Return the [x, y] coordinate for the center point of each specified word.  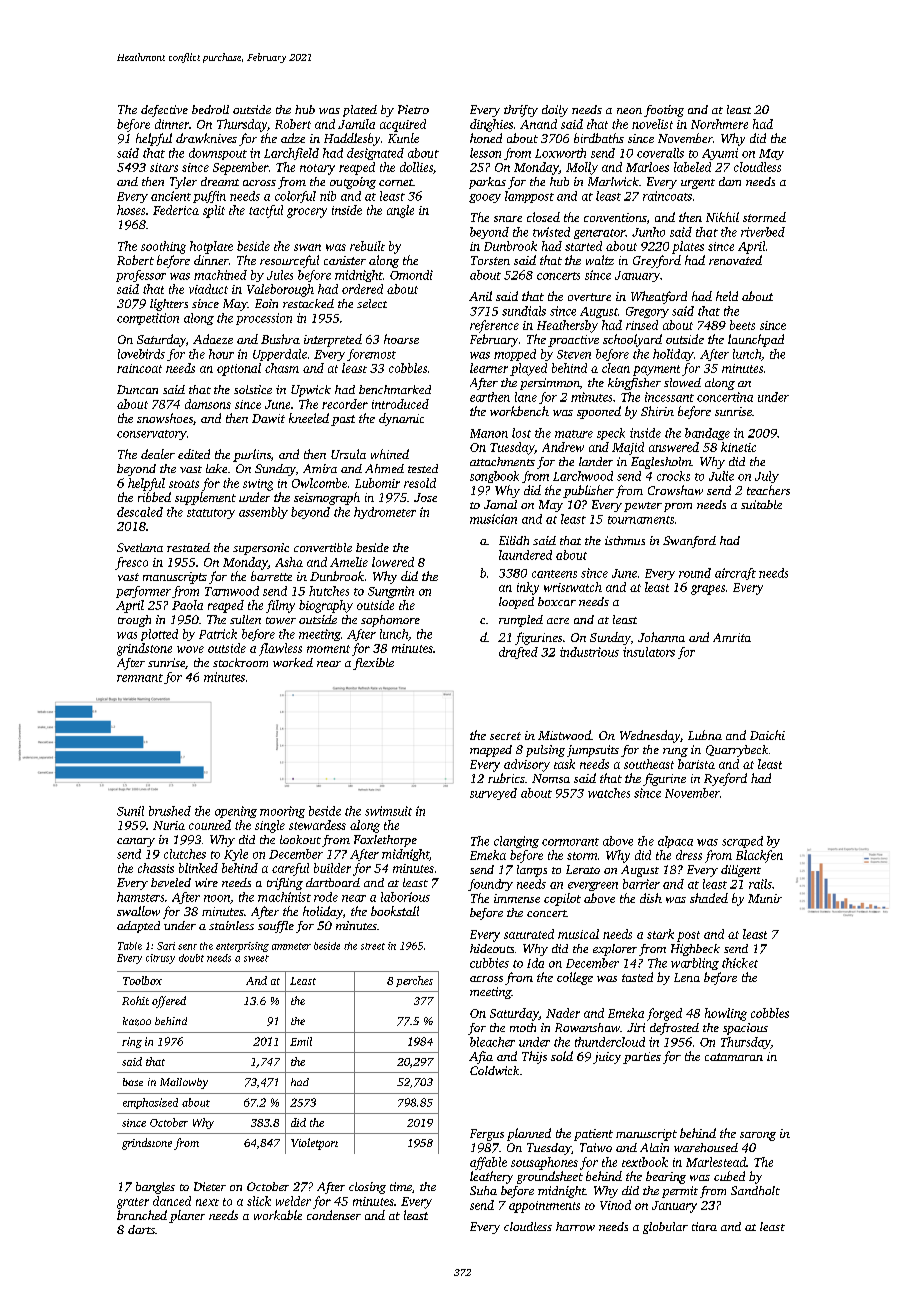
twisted [551, 232]
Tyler [183, 183]
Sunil [130, 811]
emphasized [150, 1103]
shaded [709, 898]
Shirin [657, 411]
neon [629, 111]
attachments [502, 461]
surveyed [493, 794]
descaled [140, 512]
